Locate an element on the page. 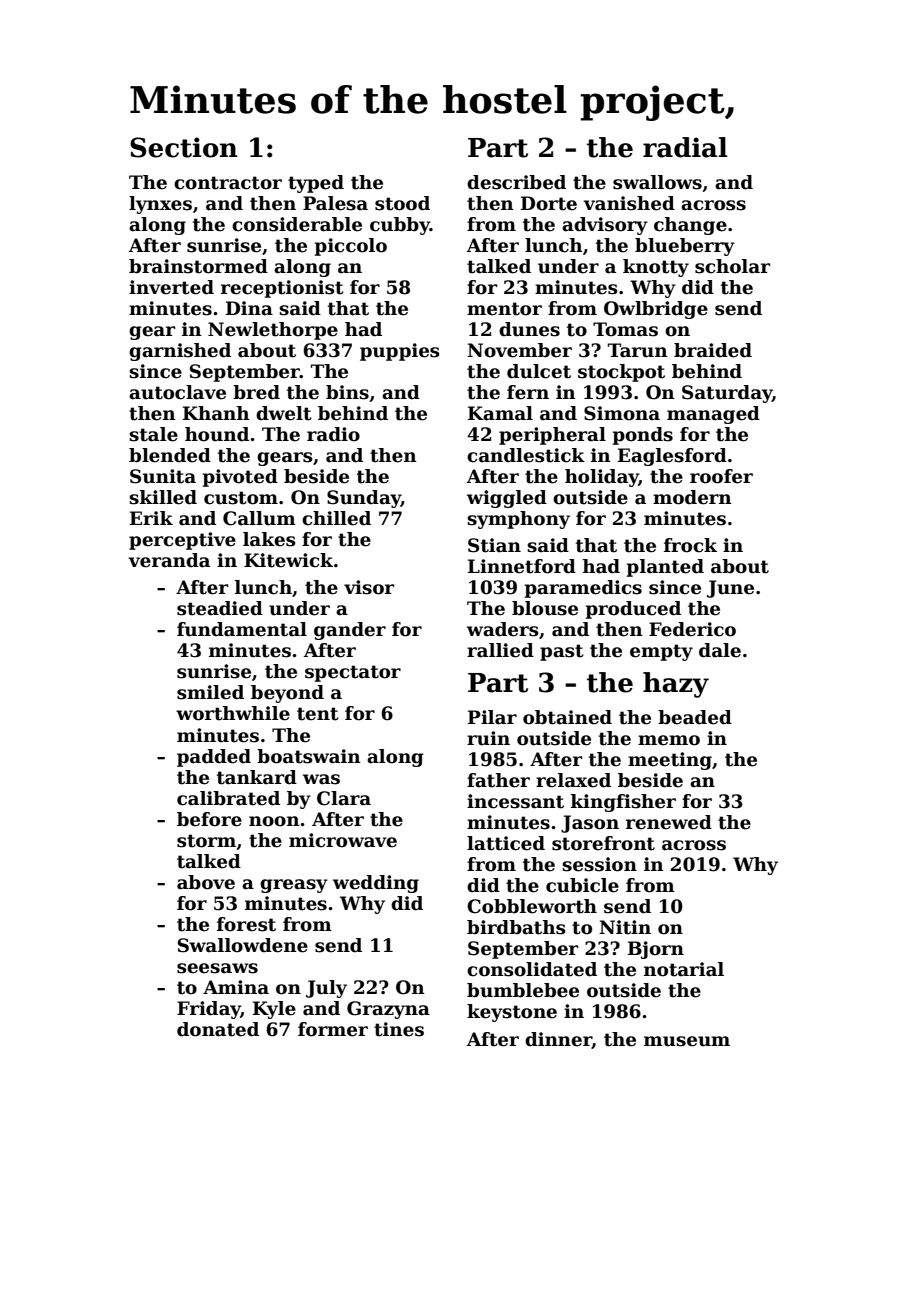  fundamental is located at coordinates (242, 629).
